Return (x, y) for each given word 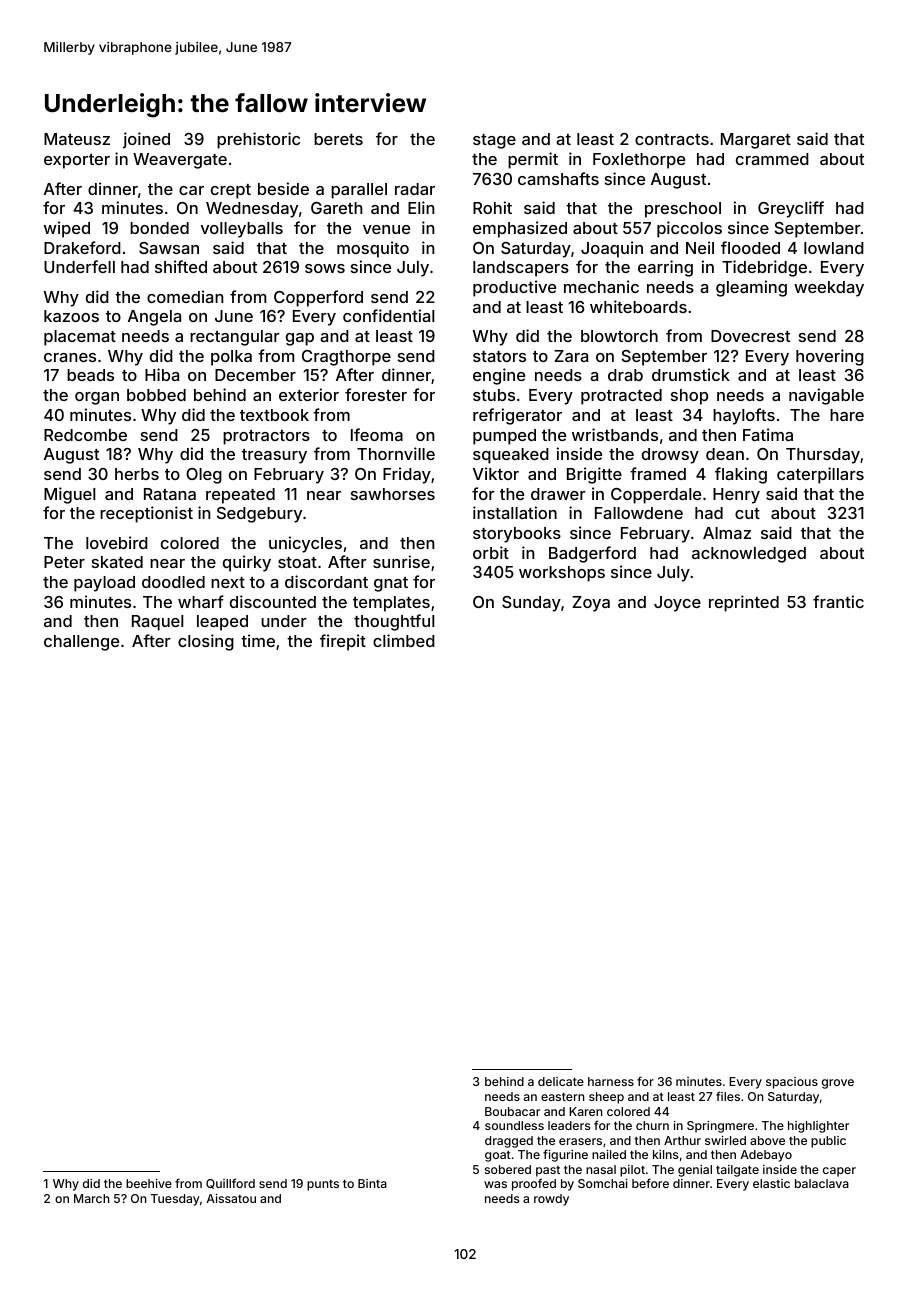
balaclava (822, 1183)
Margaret (756, 141)
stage (494, 141)
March (91, 1198)
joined (146, 140)
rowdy (551, 1200)
